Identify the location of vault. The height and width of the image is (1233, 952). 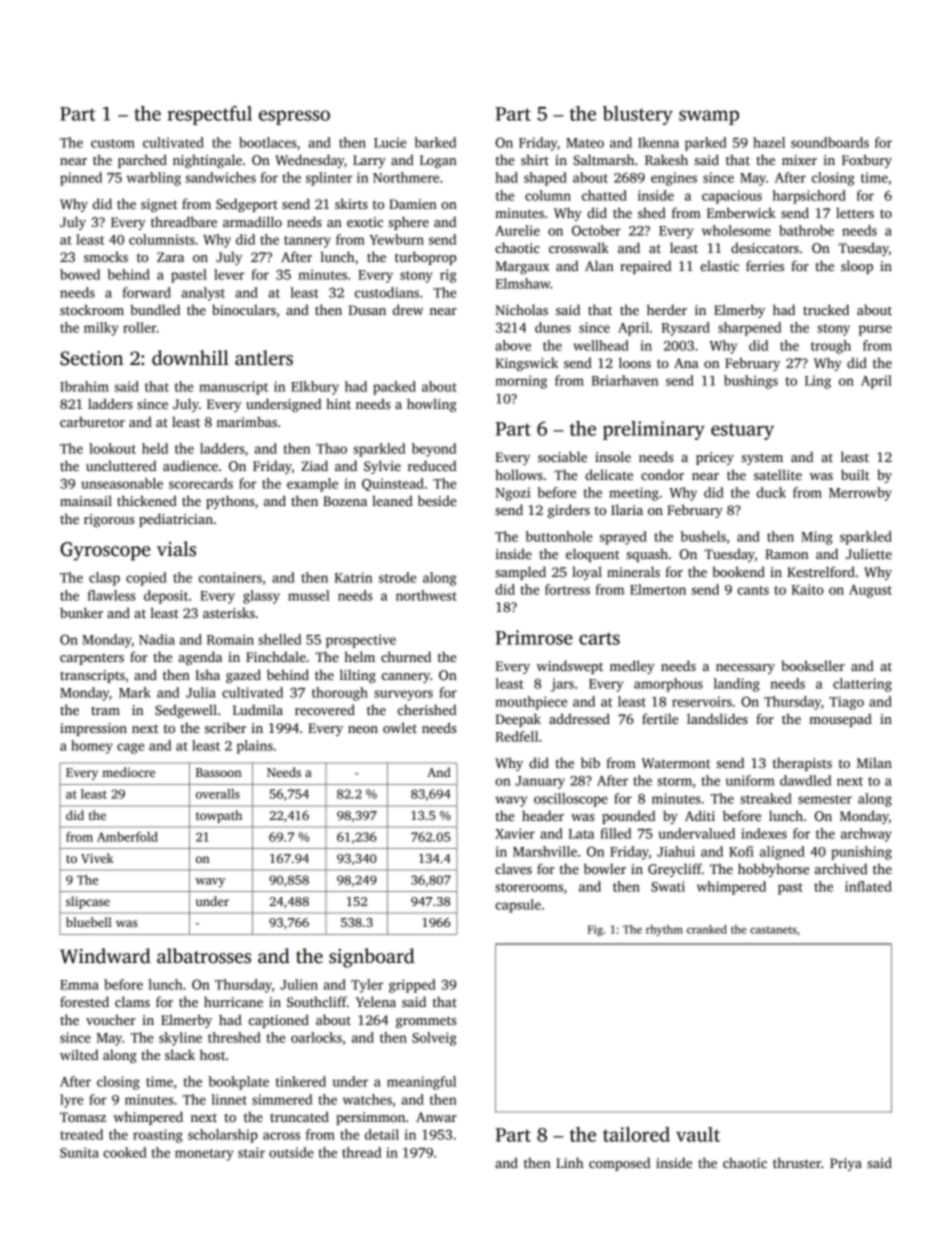
(698, 1134).
